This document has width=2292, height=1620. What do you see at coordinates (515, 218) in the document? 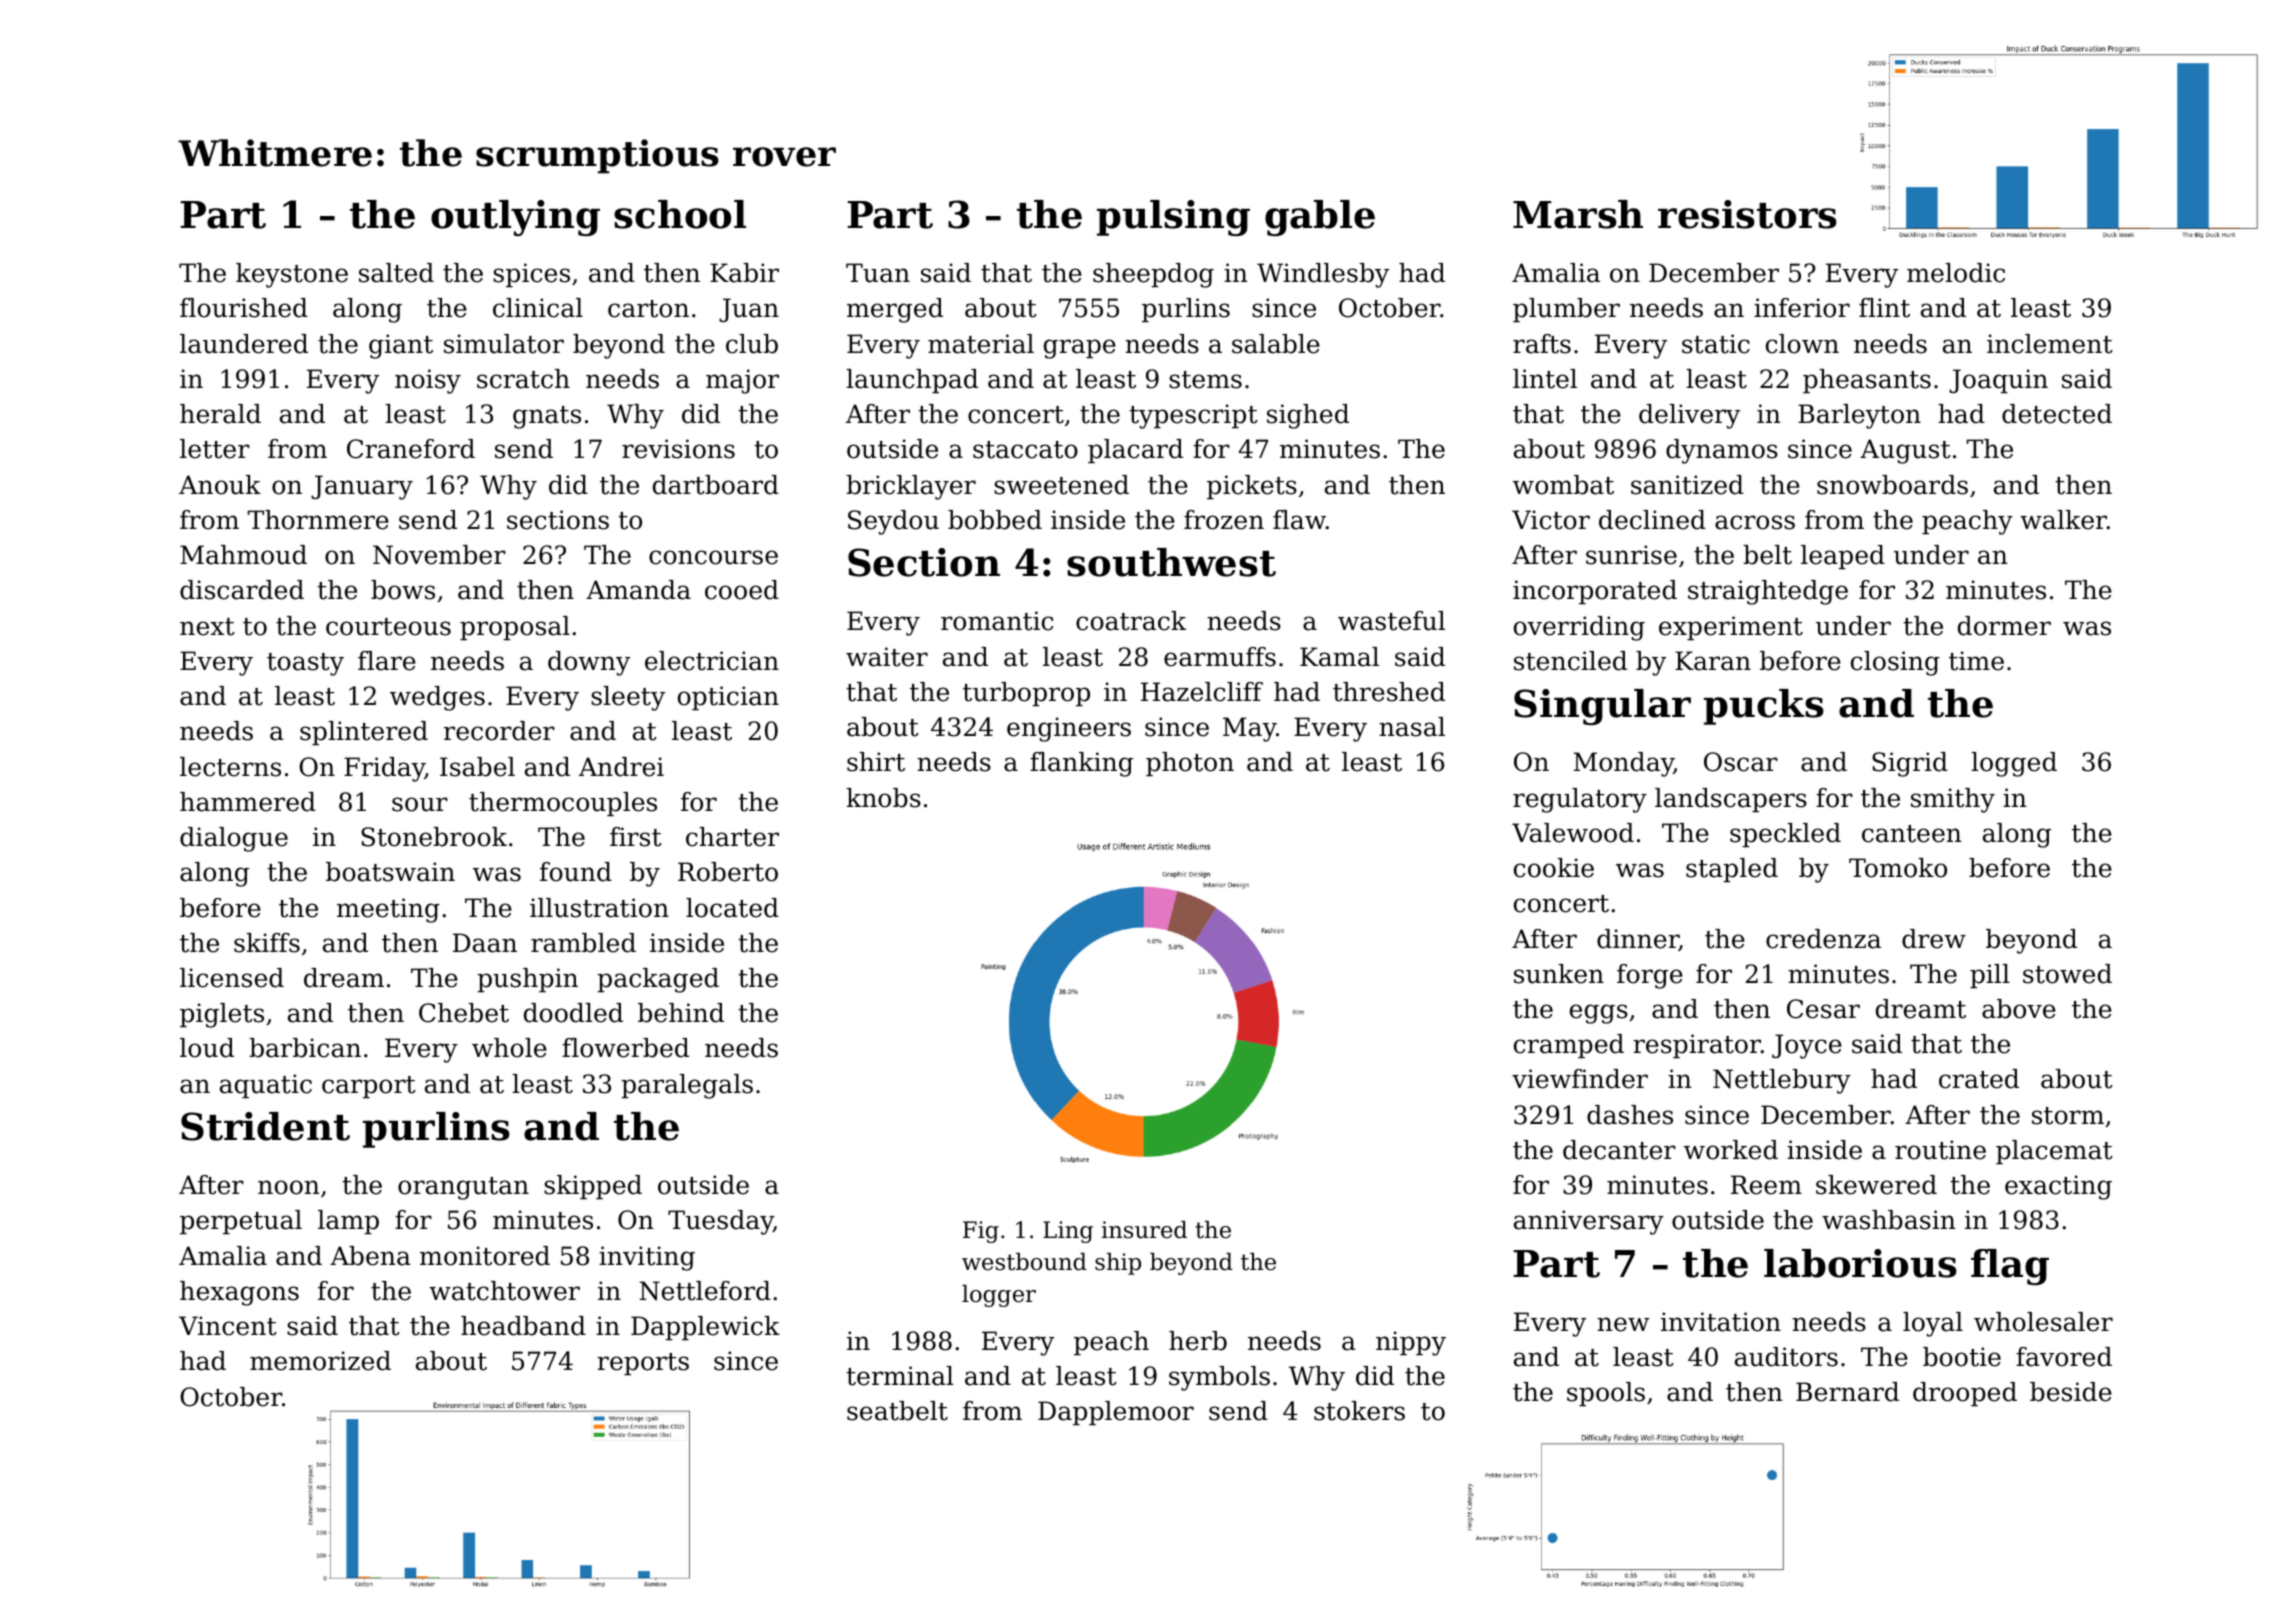
I see `outlying` at bounding box center [515, 218].
